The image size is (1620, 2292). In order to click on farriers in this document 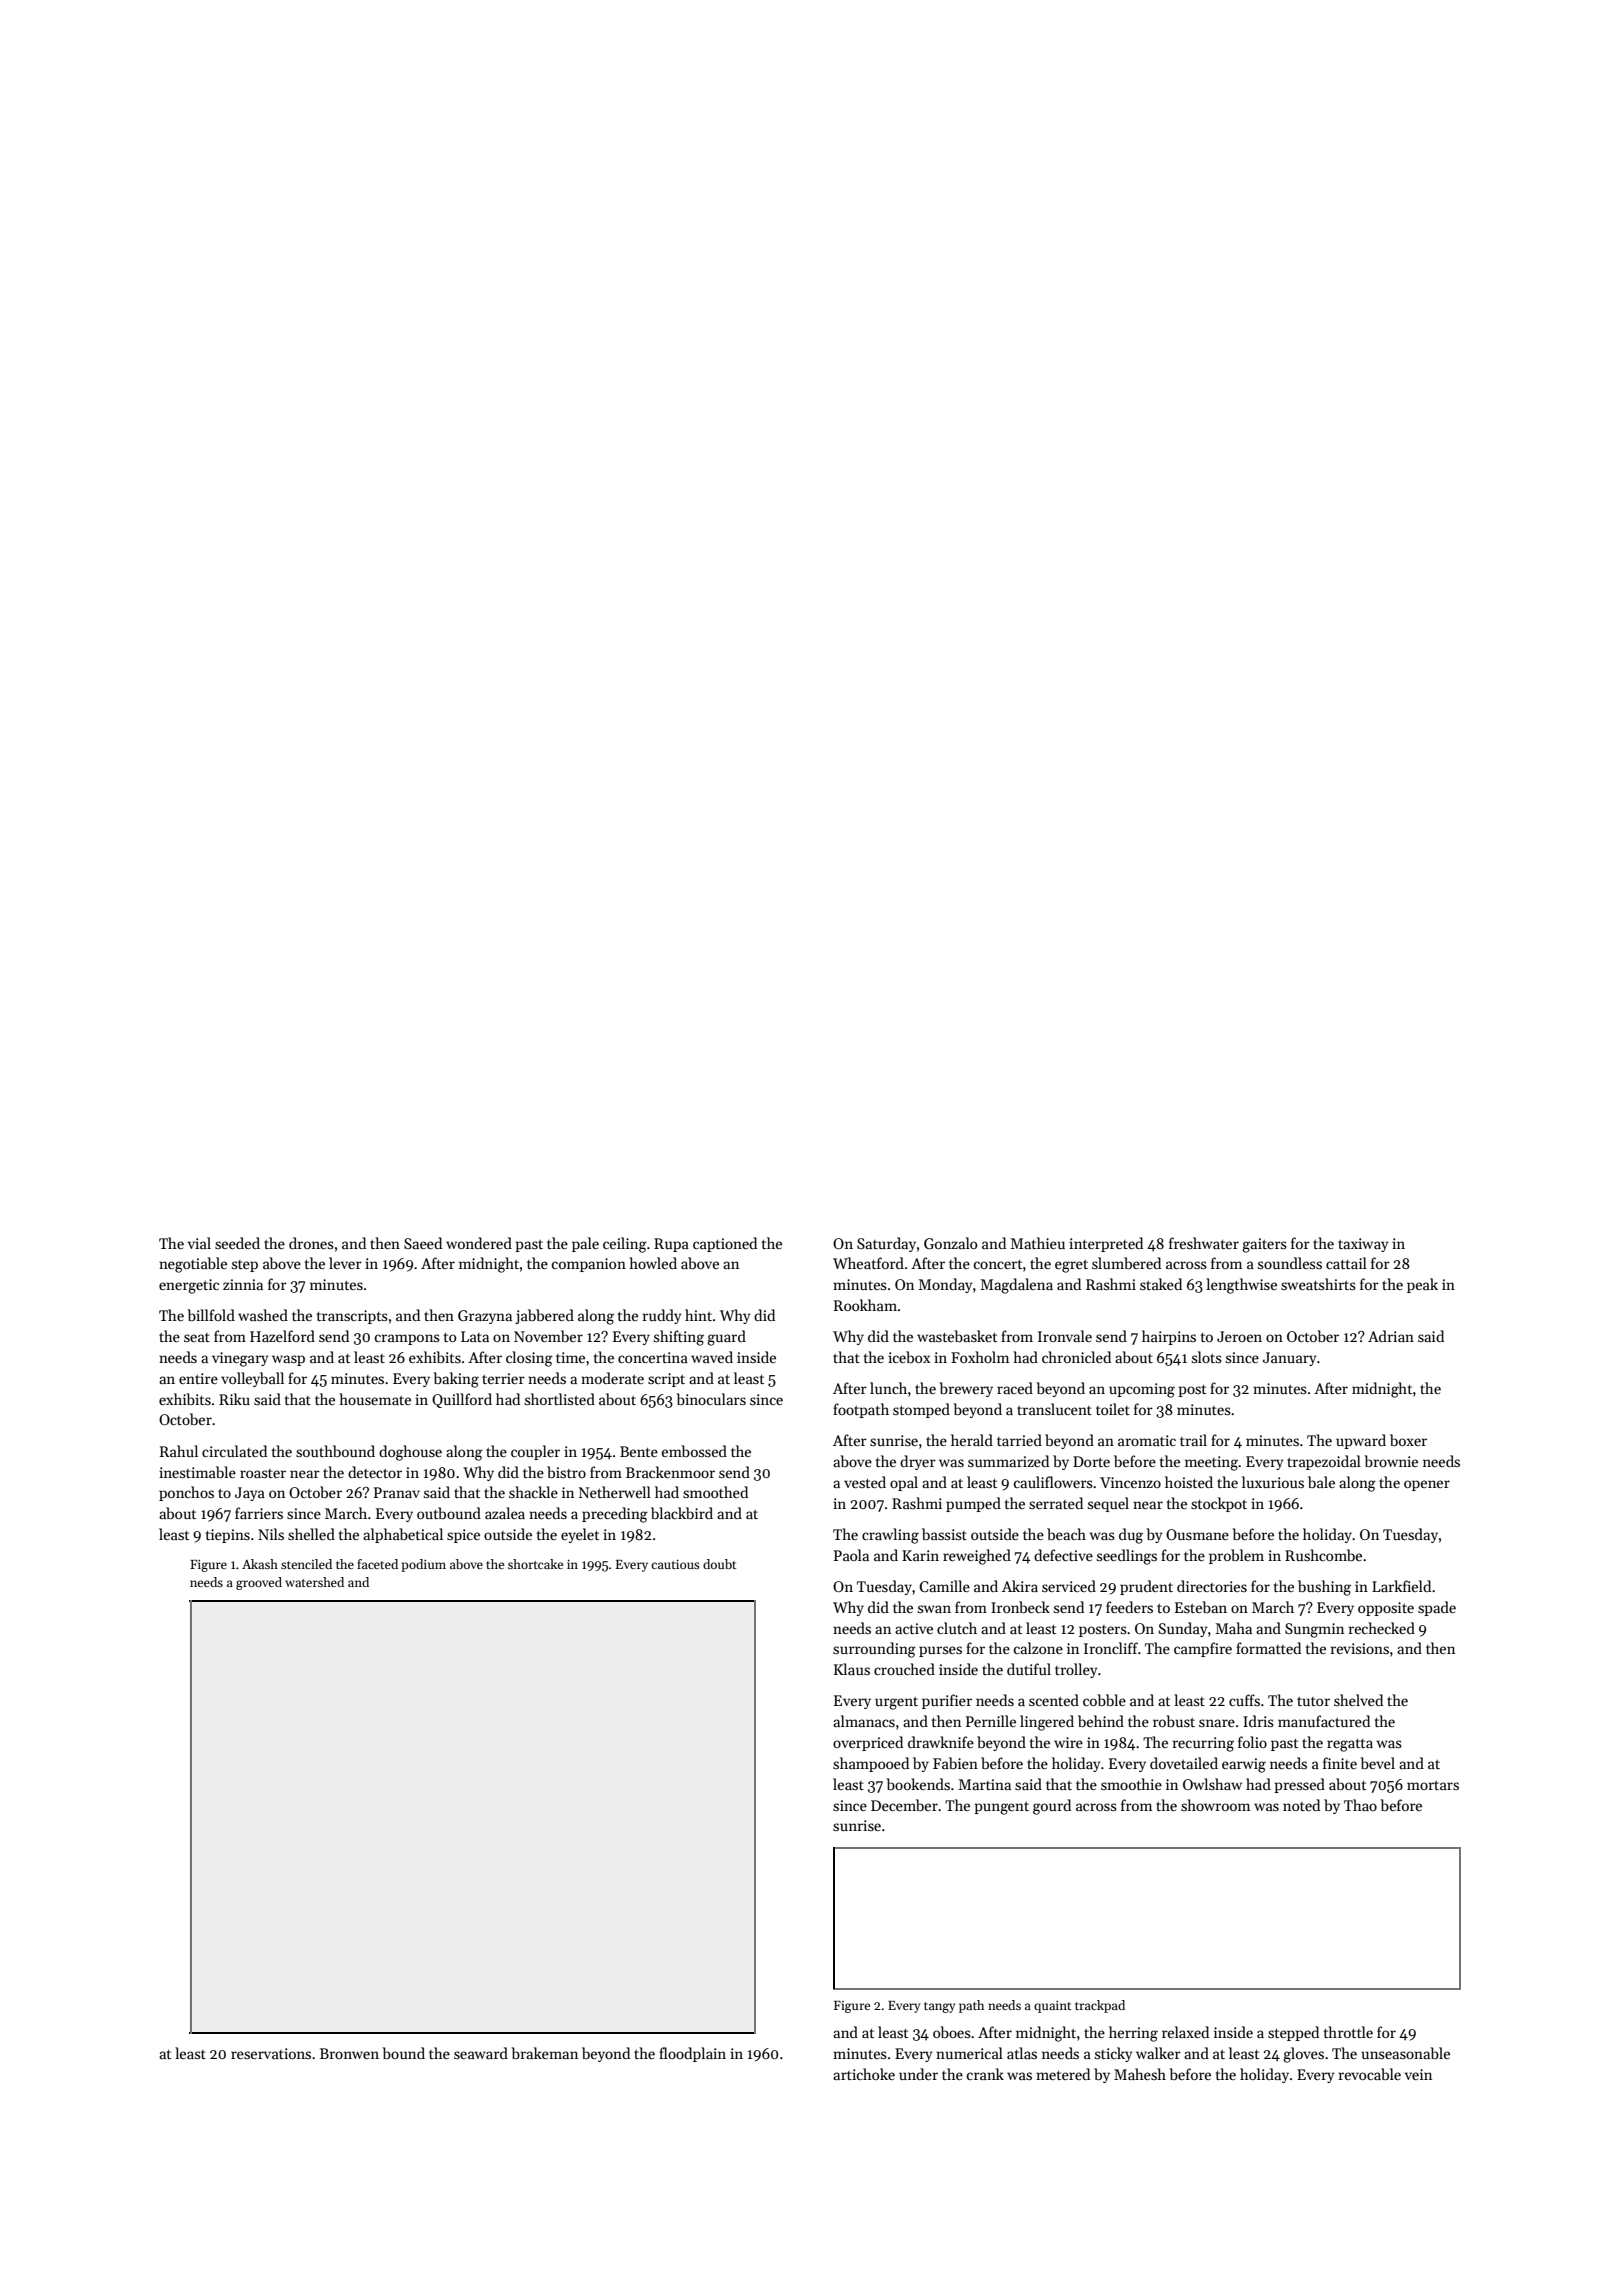, I will do `click(259, 1513)`.
